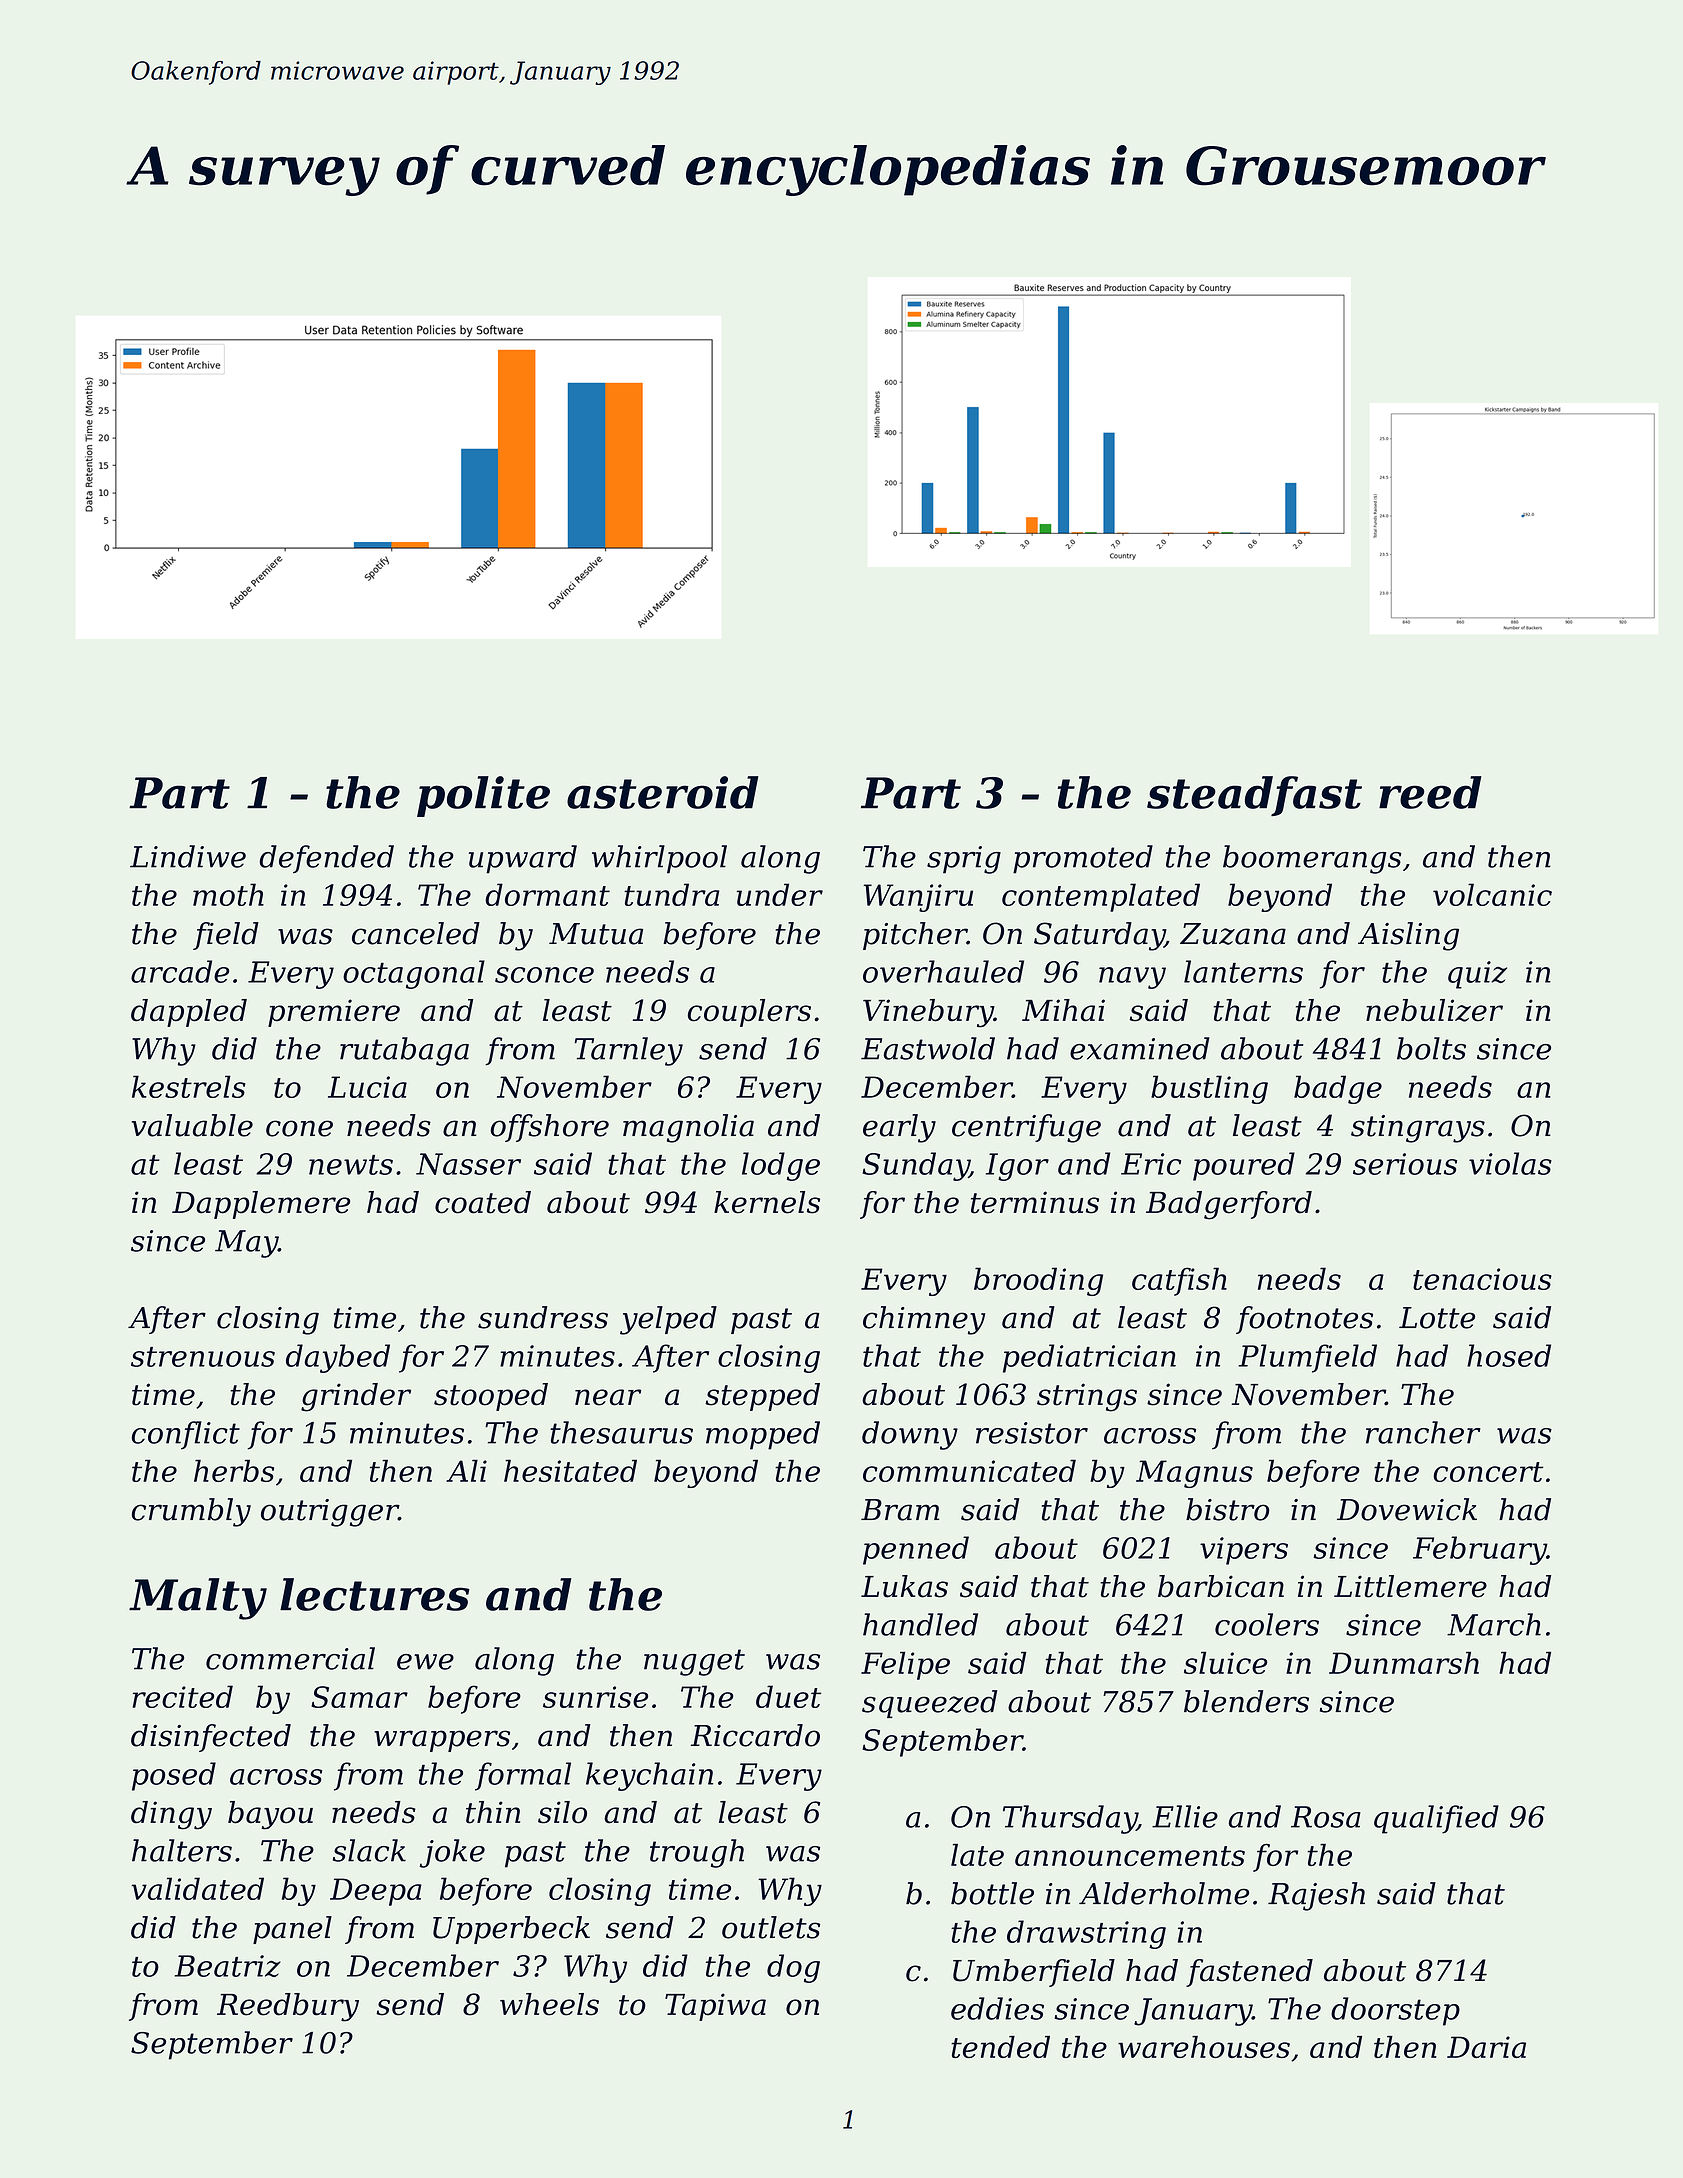 This document has height=2178, width=1683. What do you see at coordinates (483, 796) in the document?
I see `polite` at bounding box center [483, 796].
